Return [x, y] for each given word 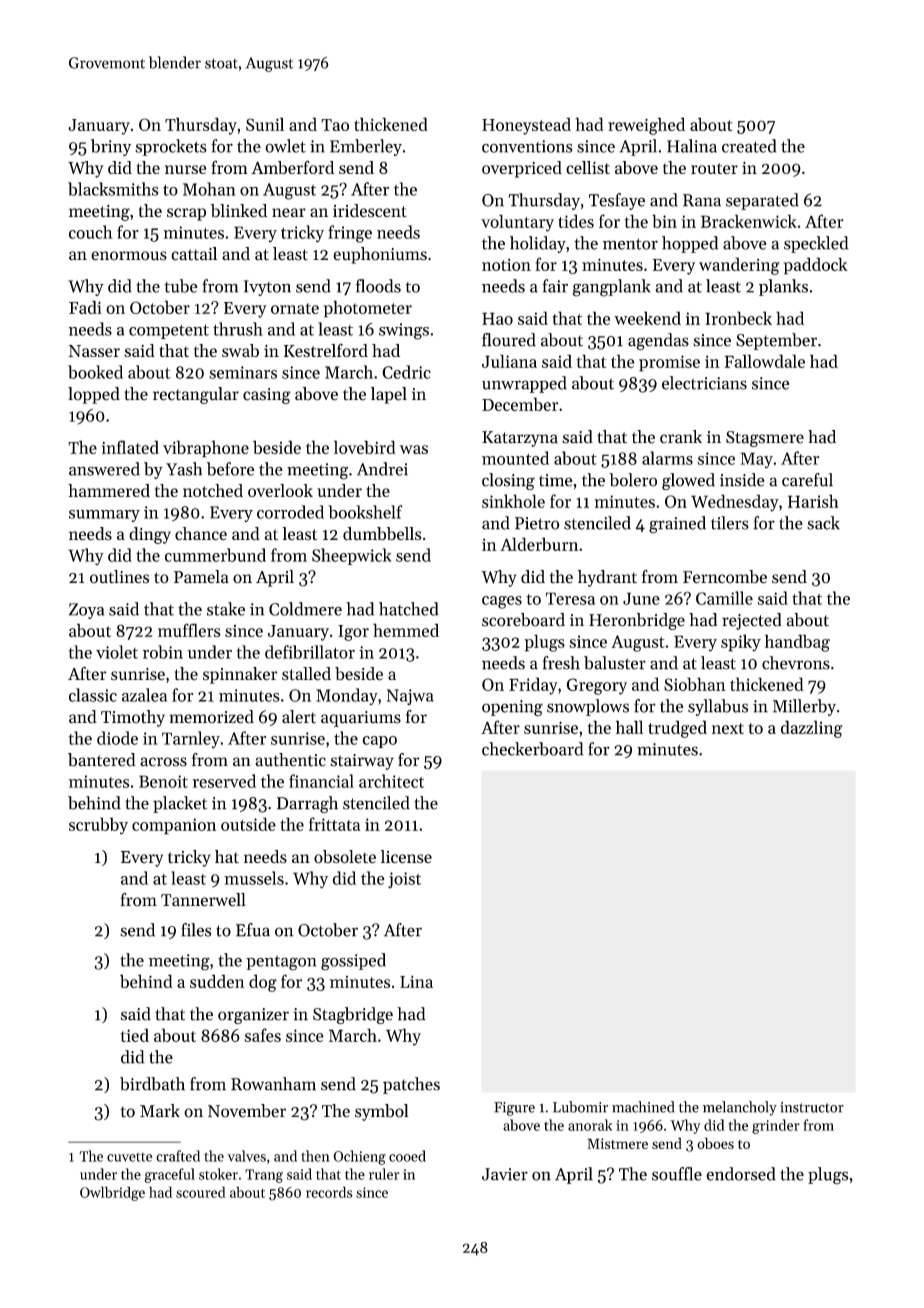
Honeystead [526, 126]
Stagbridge [353, 1015]
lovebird [365, 447]
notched [213, 490]
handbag [797, 643]
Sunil [265, 124]
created [749, 146]
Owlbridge [112, 1193]
